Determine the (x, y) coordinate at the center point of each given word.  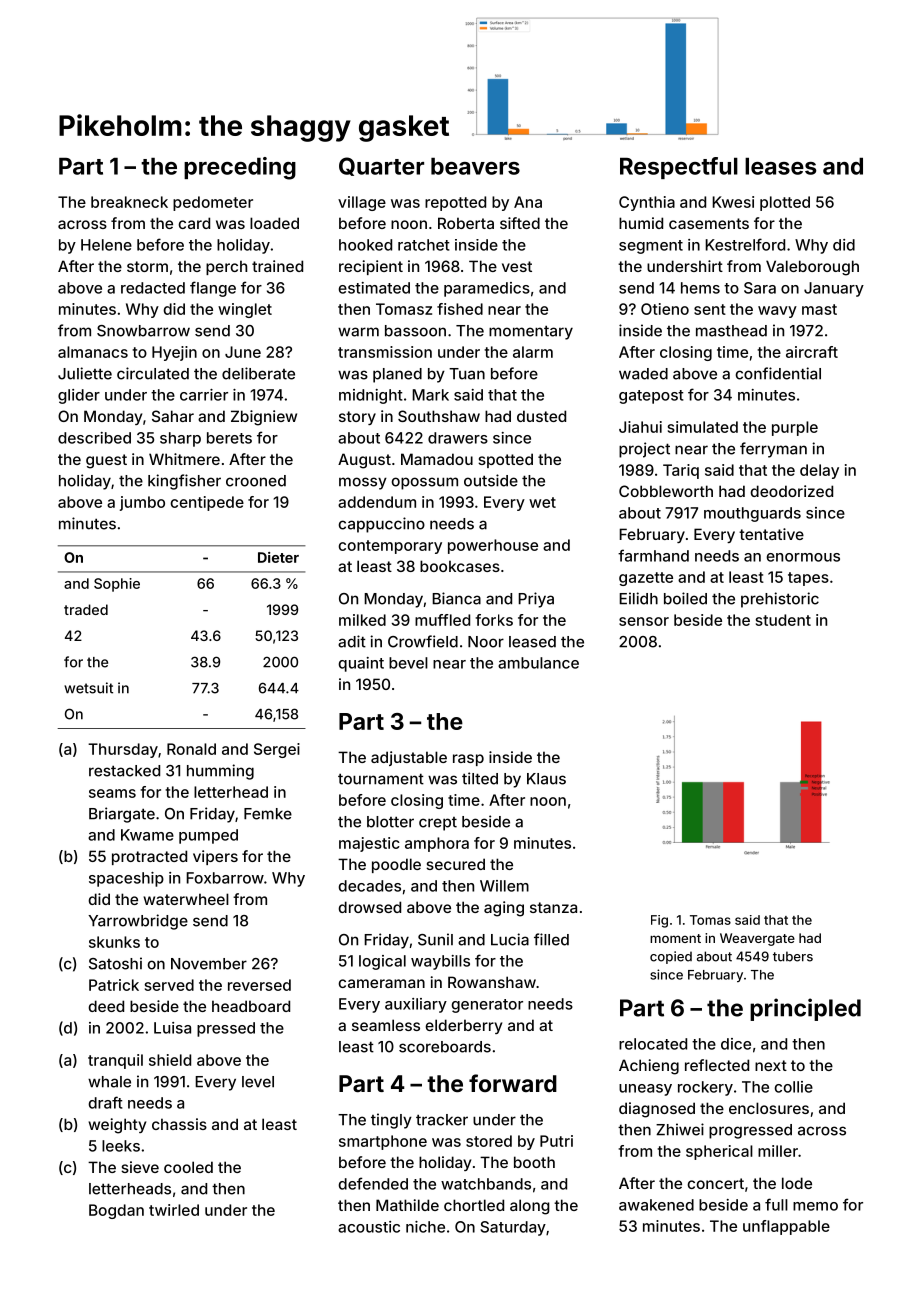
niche (425, 1227)
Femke (268, 814)
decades (369, 886)
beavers (475, 166)
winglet (245, 310)
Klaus (546, 779)
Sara (760, 288)
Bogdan (116, 1211)
